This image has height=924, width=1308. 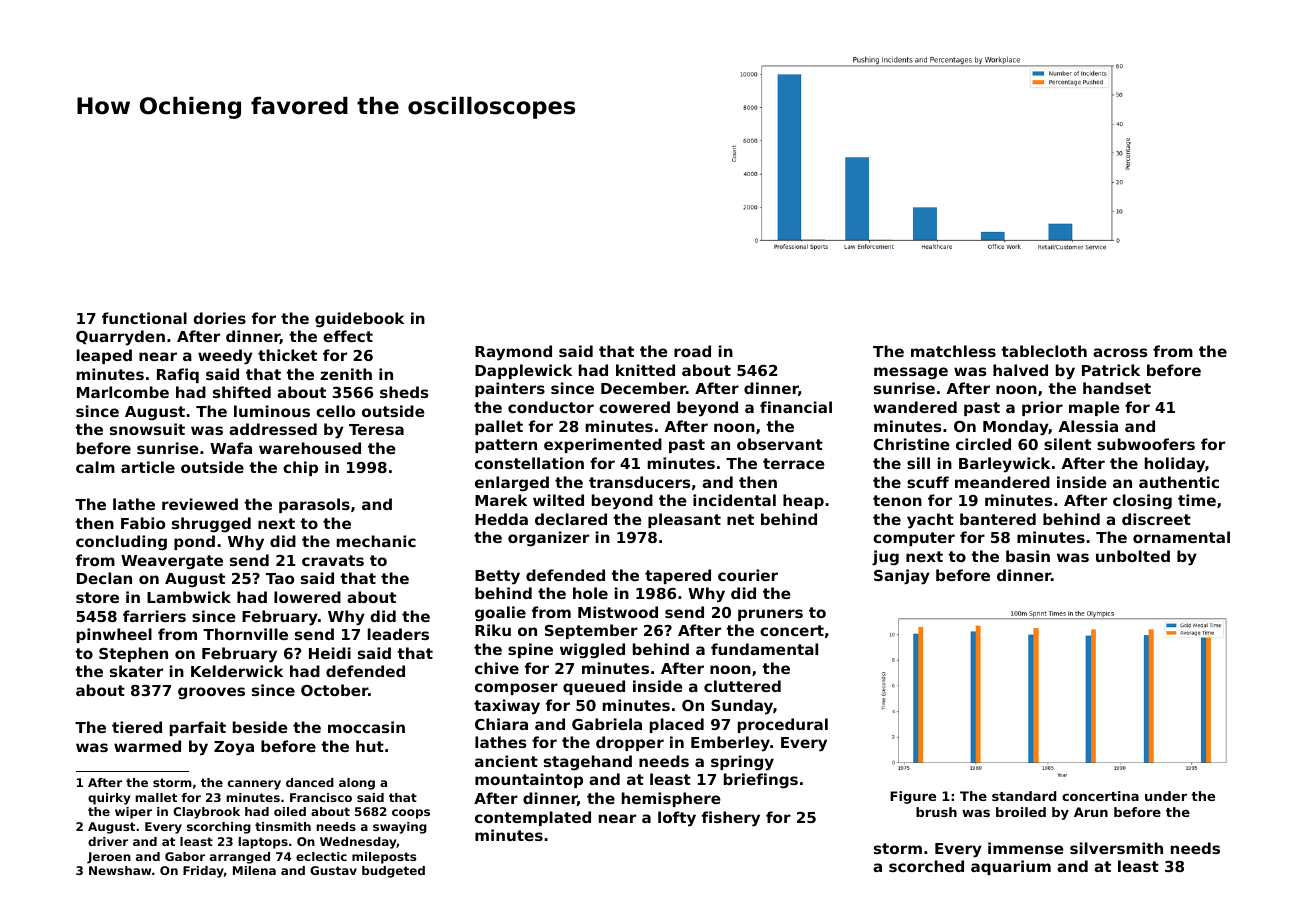 What do you see at coordinates (983, 444) in the image?
I see `circled` at bounding box center [983, 444].
